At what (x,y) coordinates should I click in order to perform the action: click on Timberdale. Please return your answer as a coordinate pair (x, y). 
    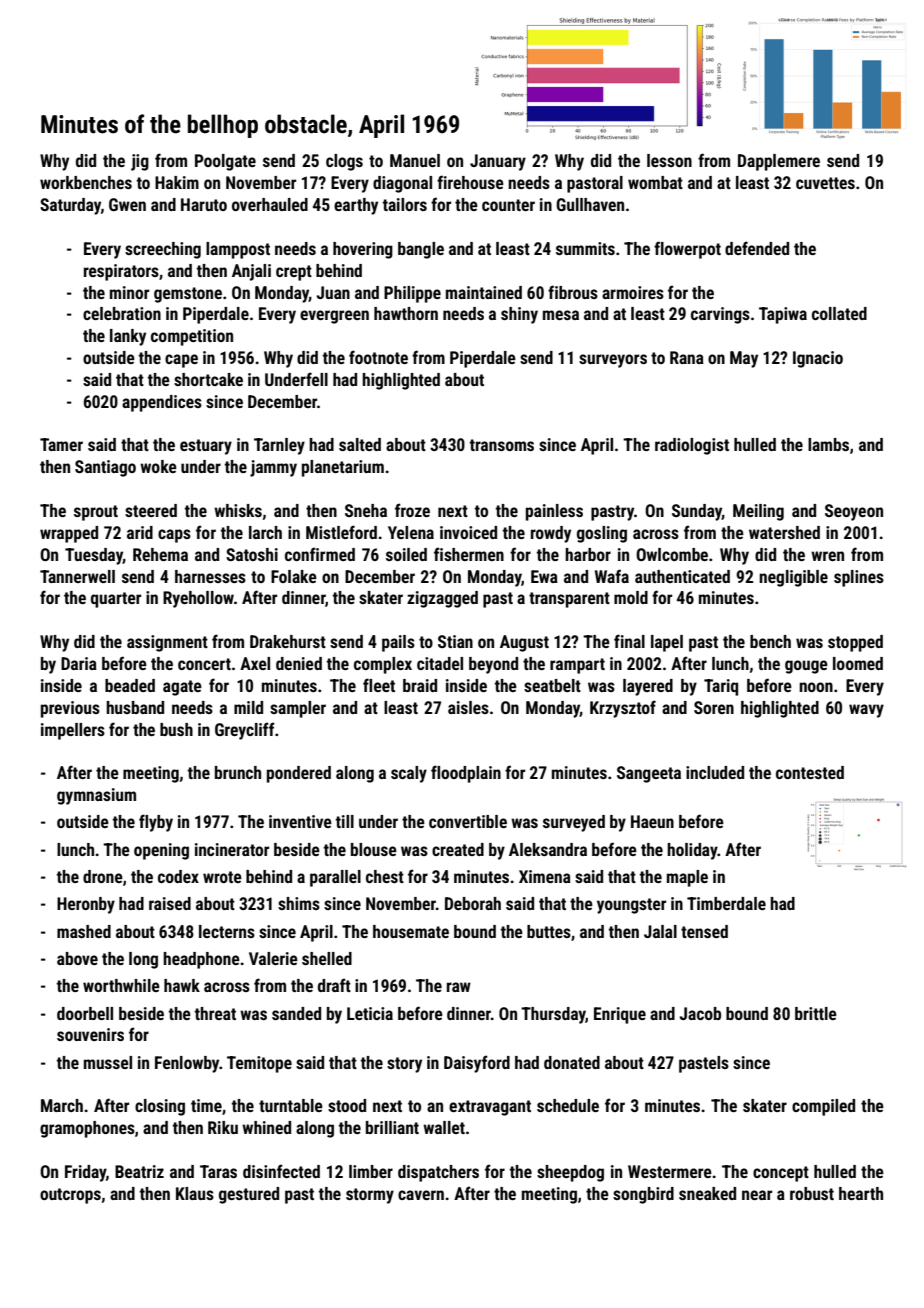
    Looking at the image, I should click on (726, 903).
